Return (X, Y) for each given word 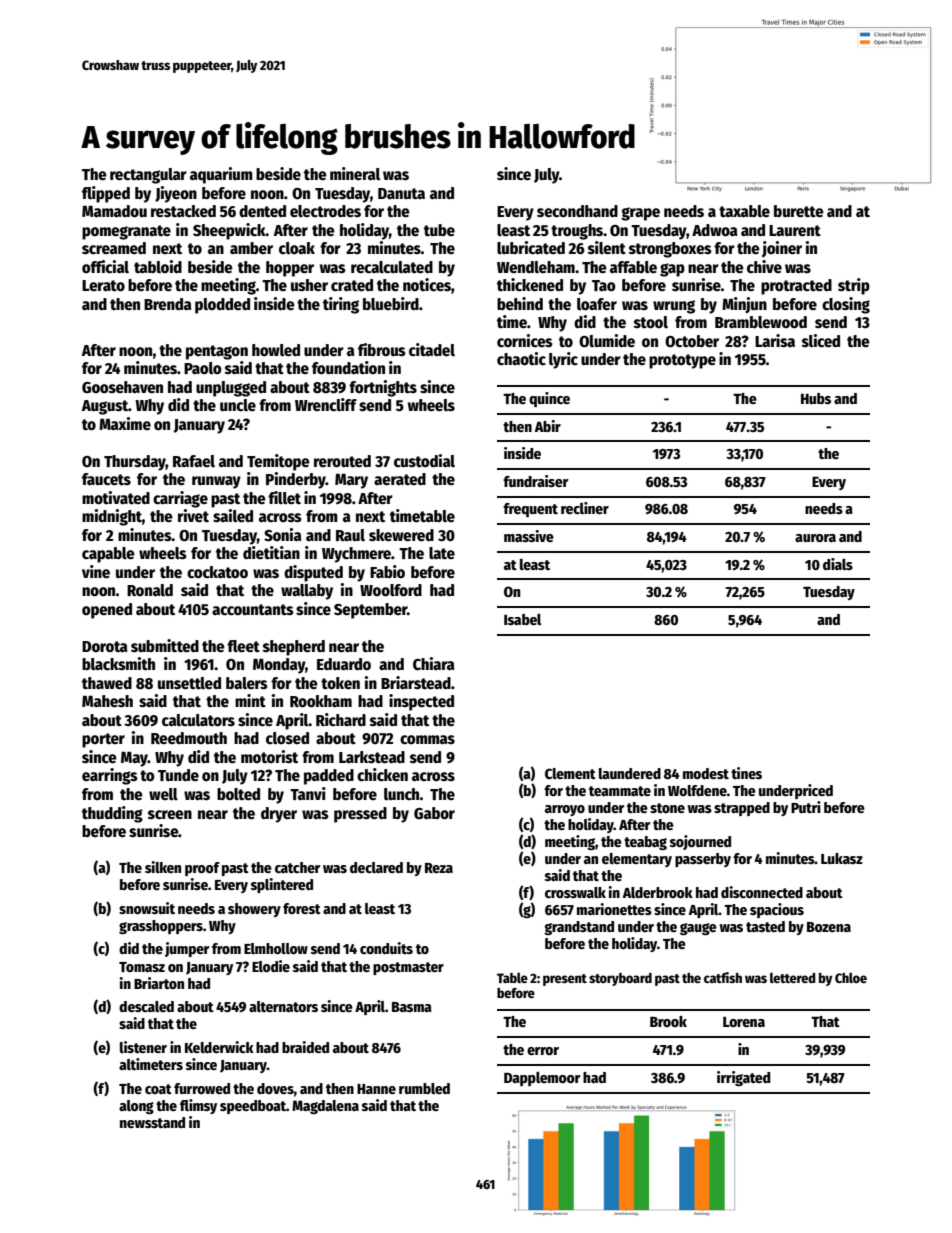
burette (799, 211)
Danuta (401, 193)
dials (838, 564)
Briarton (159, 983)
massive (529, 536)
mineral (355, 174)
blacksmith (118, 664)
